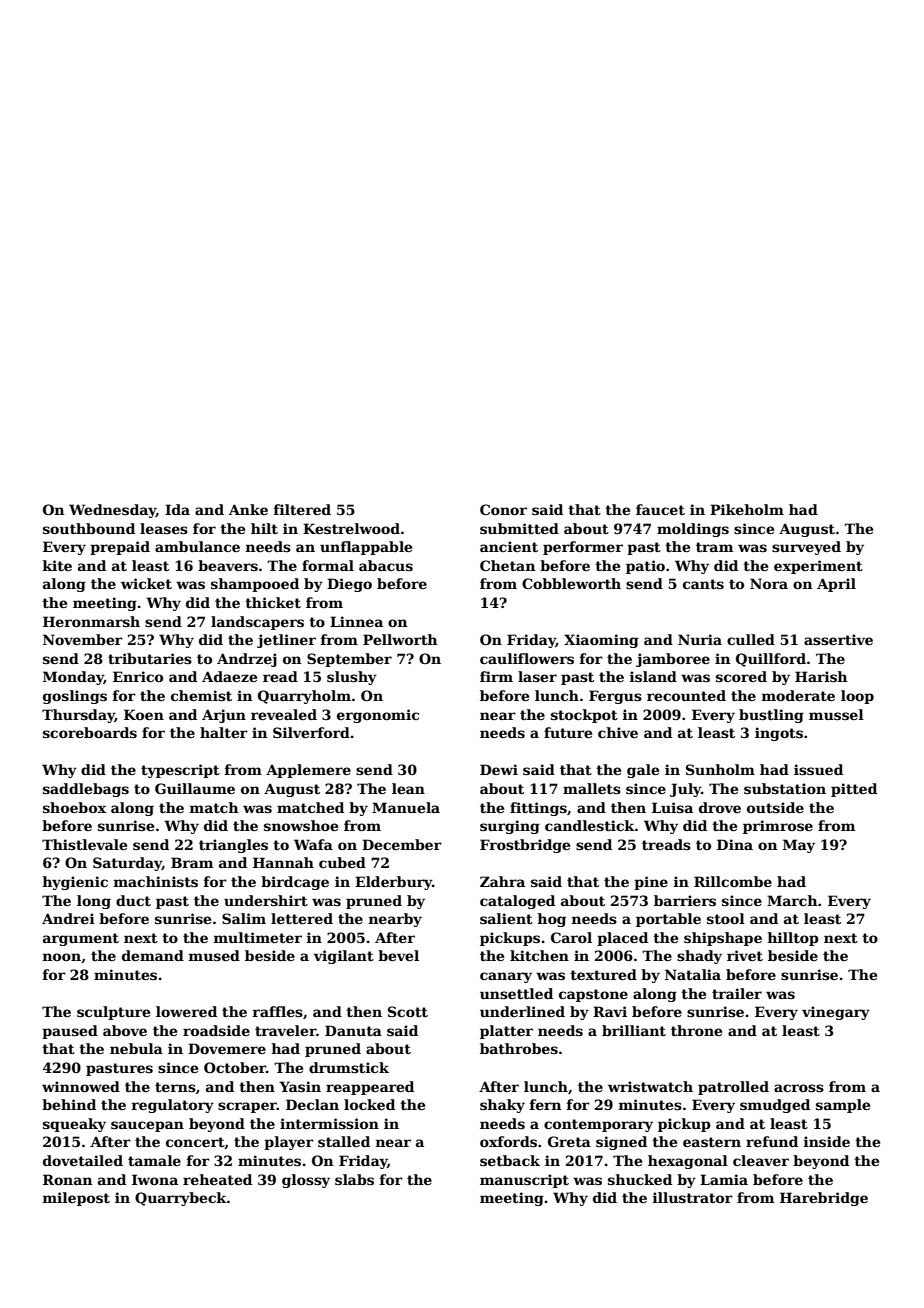 The image size is (924, 1308). What do you see at coordinates (195, 788) in the image?
I see `Guillaume` at bounding box center [195, 788].
